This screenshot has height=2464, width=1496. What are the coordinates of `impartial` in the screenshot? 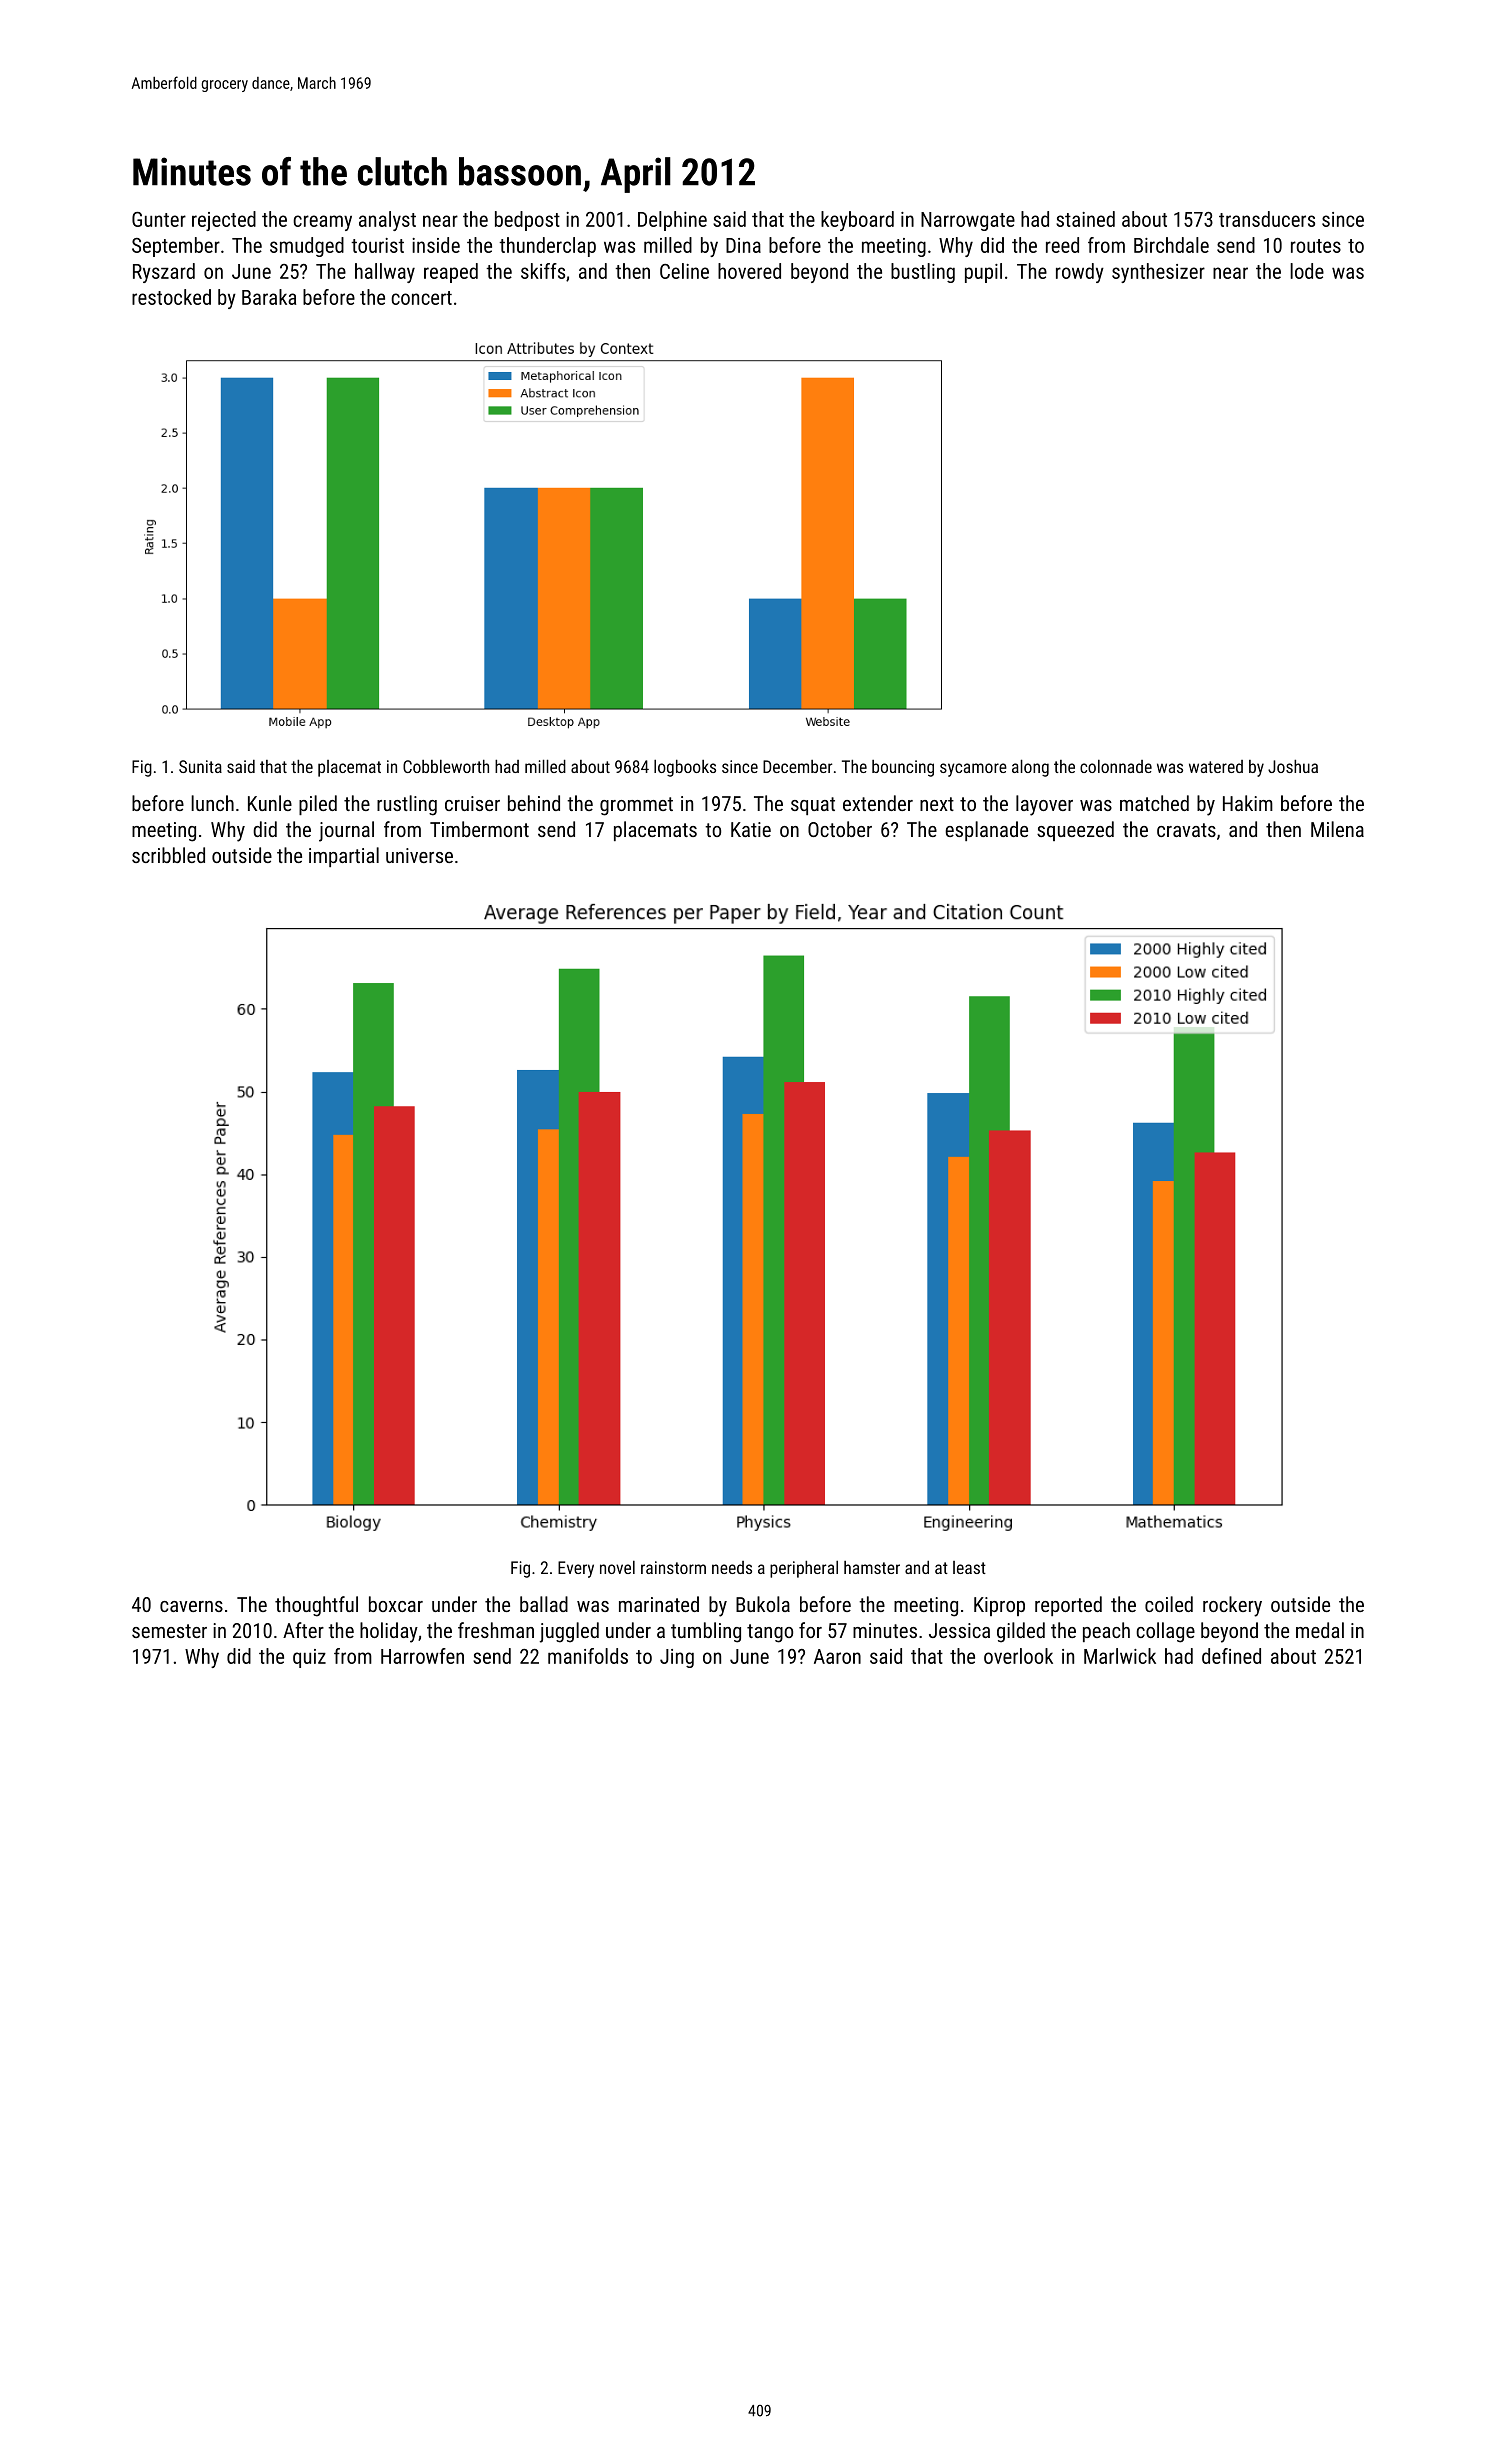 It's located at (344, 857).
